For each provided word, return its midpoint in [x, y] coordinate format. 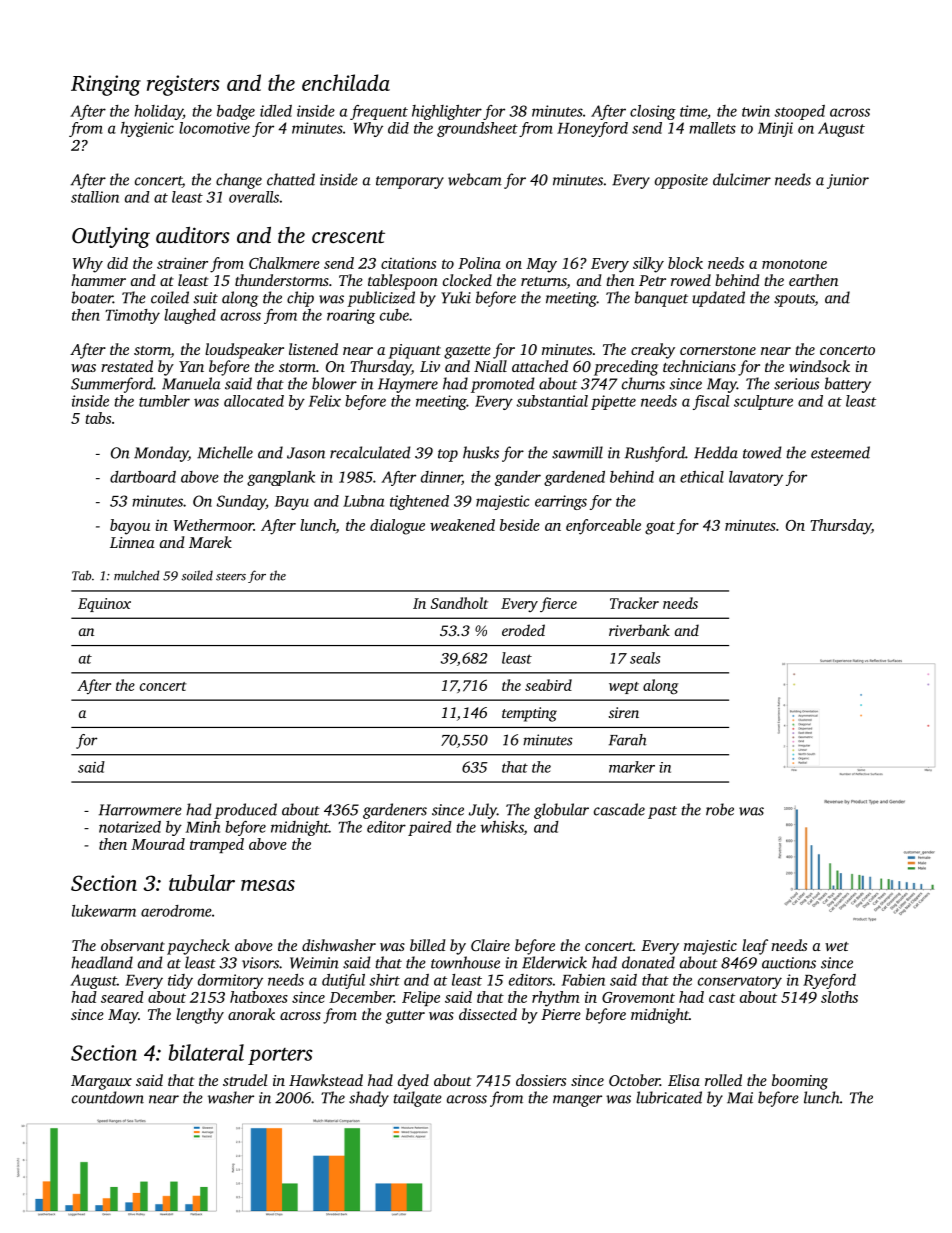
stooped [799, 112]
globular [561, 811]
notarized [130, 827]
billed [428, 945]
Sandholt [459, 603]
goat [660, 528]
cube [394, 315]
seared [122, 997]
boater [92, 297]
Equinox [104, 605]
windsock [819, 366]
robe [720, 809]
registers [183, 85]
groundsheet [477, 129]
